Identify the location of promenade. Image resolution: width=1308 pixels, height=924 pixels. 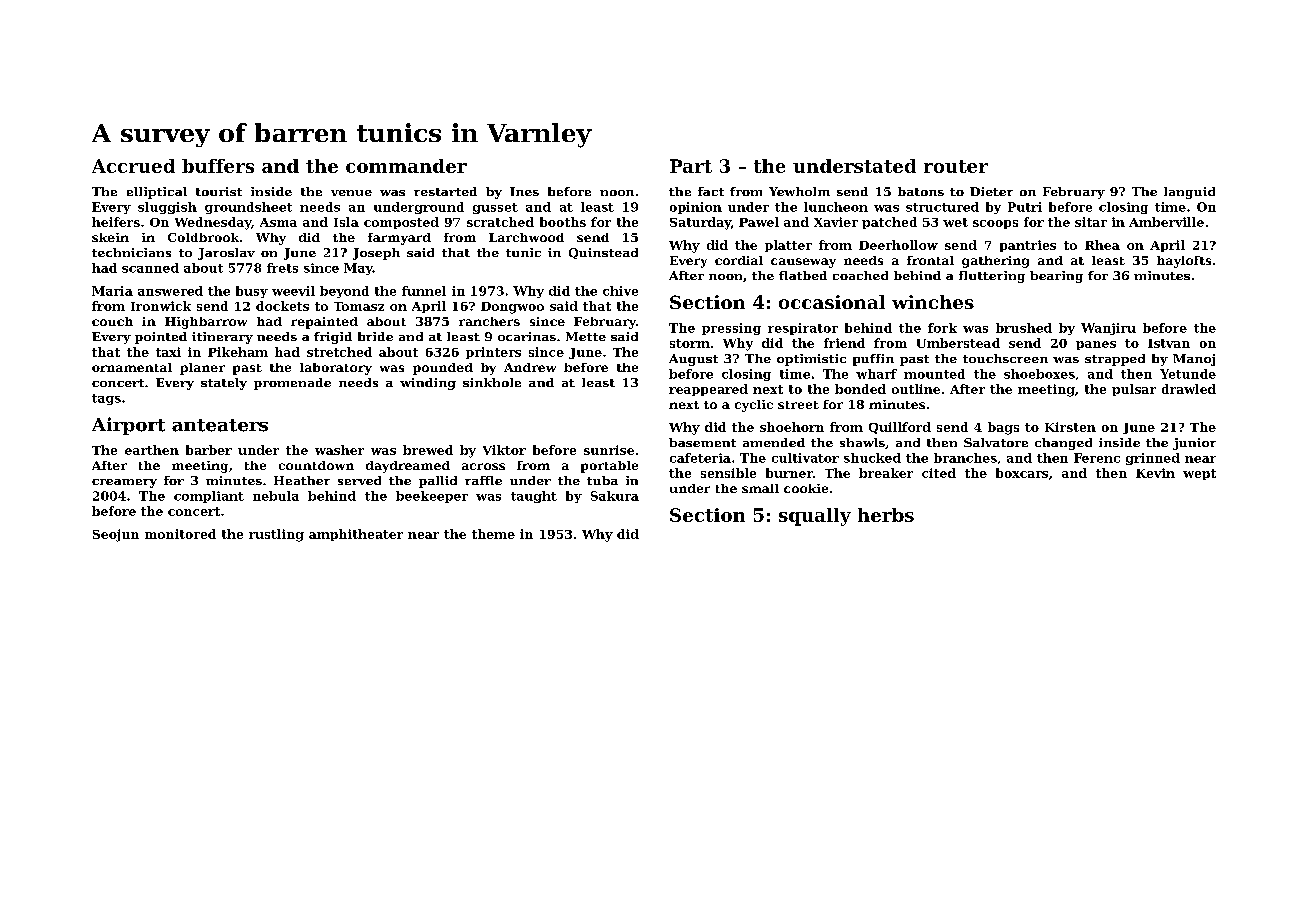
(292, 384).
